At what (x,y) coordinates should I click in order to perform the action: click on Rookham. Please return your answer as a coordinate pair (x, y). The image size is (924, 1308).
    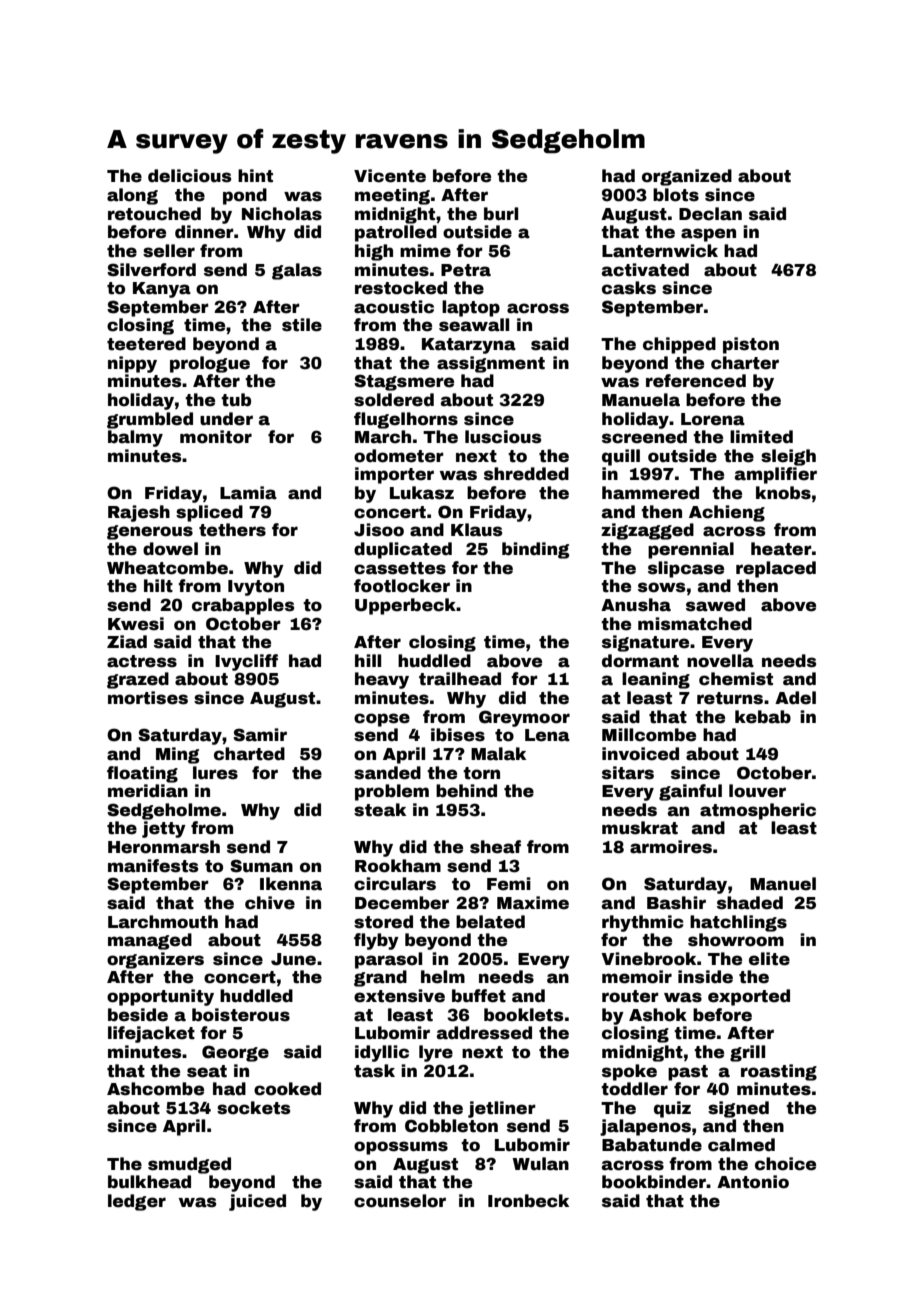
    Looking at the image, I should click on (398, 866).
